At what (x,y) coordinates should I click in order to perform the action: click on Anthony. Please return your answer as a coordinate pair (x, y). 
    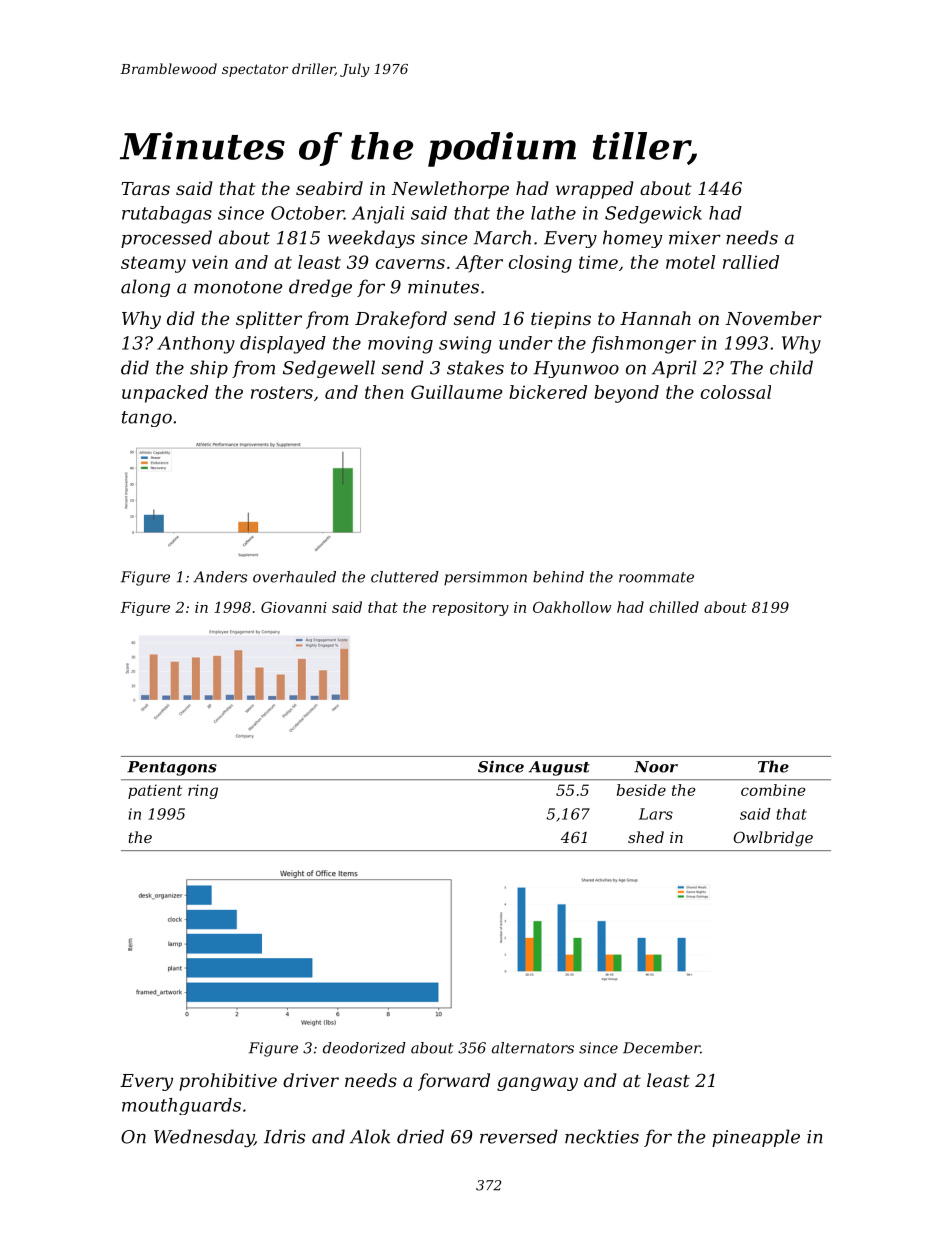
    Looking at the image, I should click on (196, 345).
